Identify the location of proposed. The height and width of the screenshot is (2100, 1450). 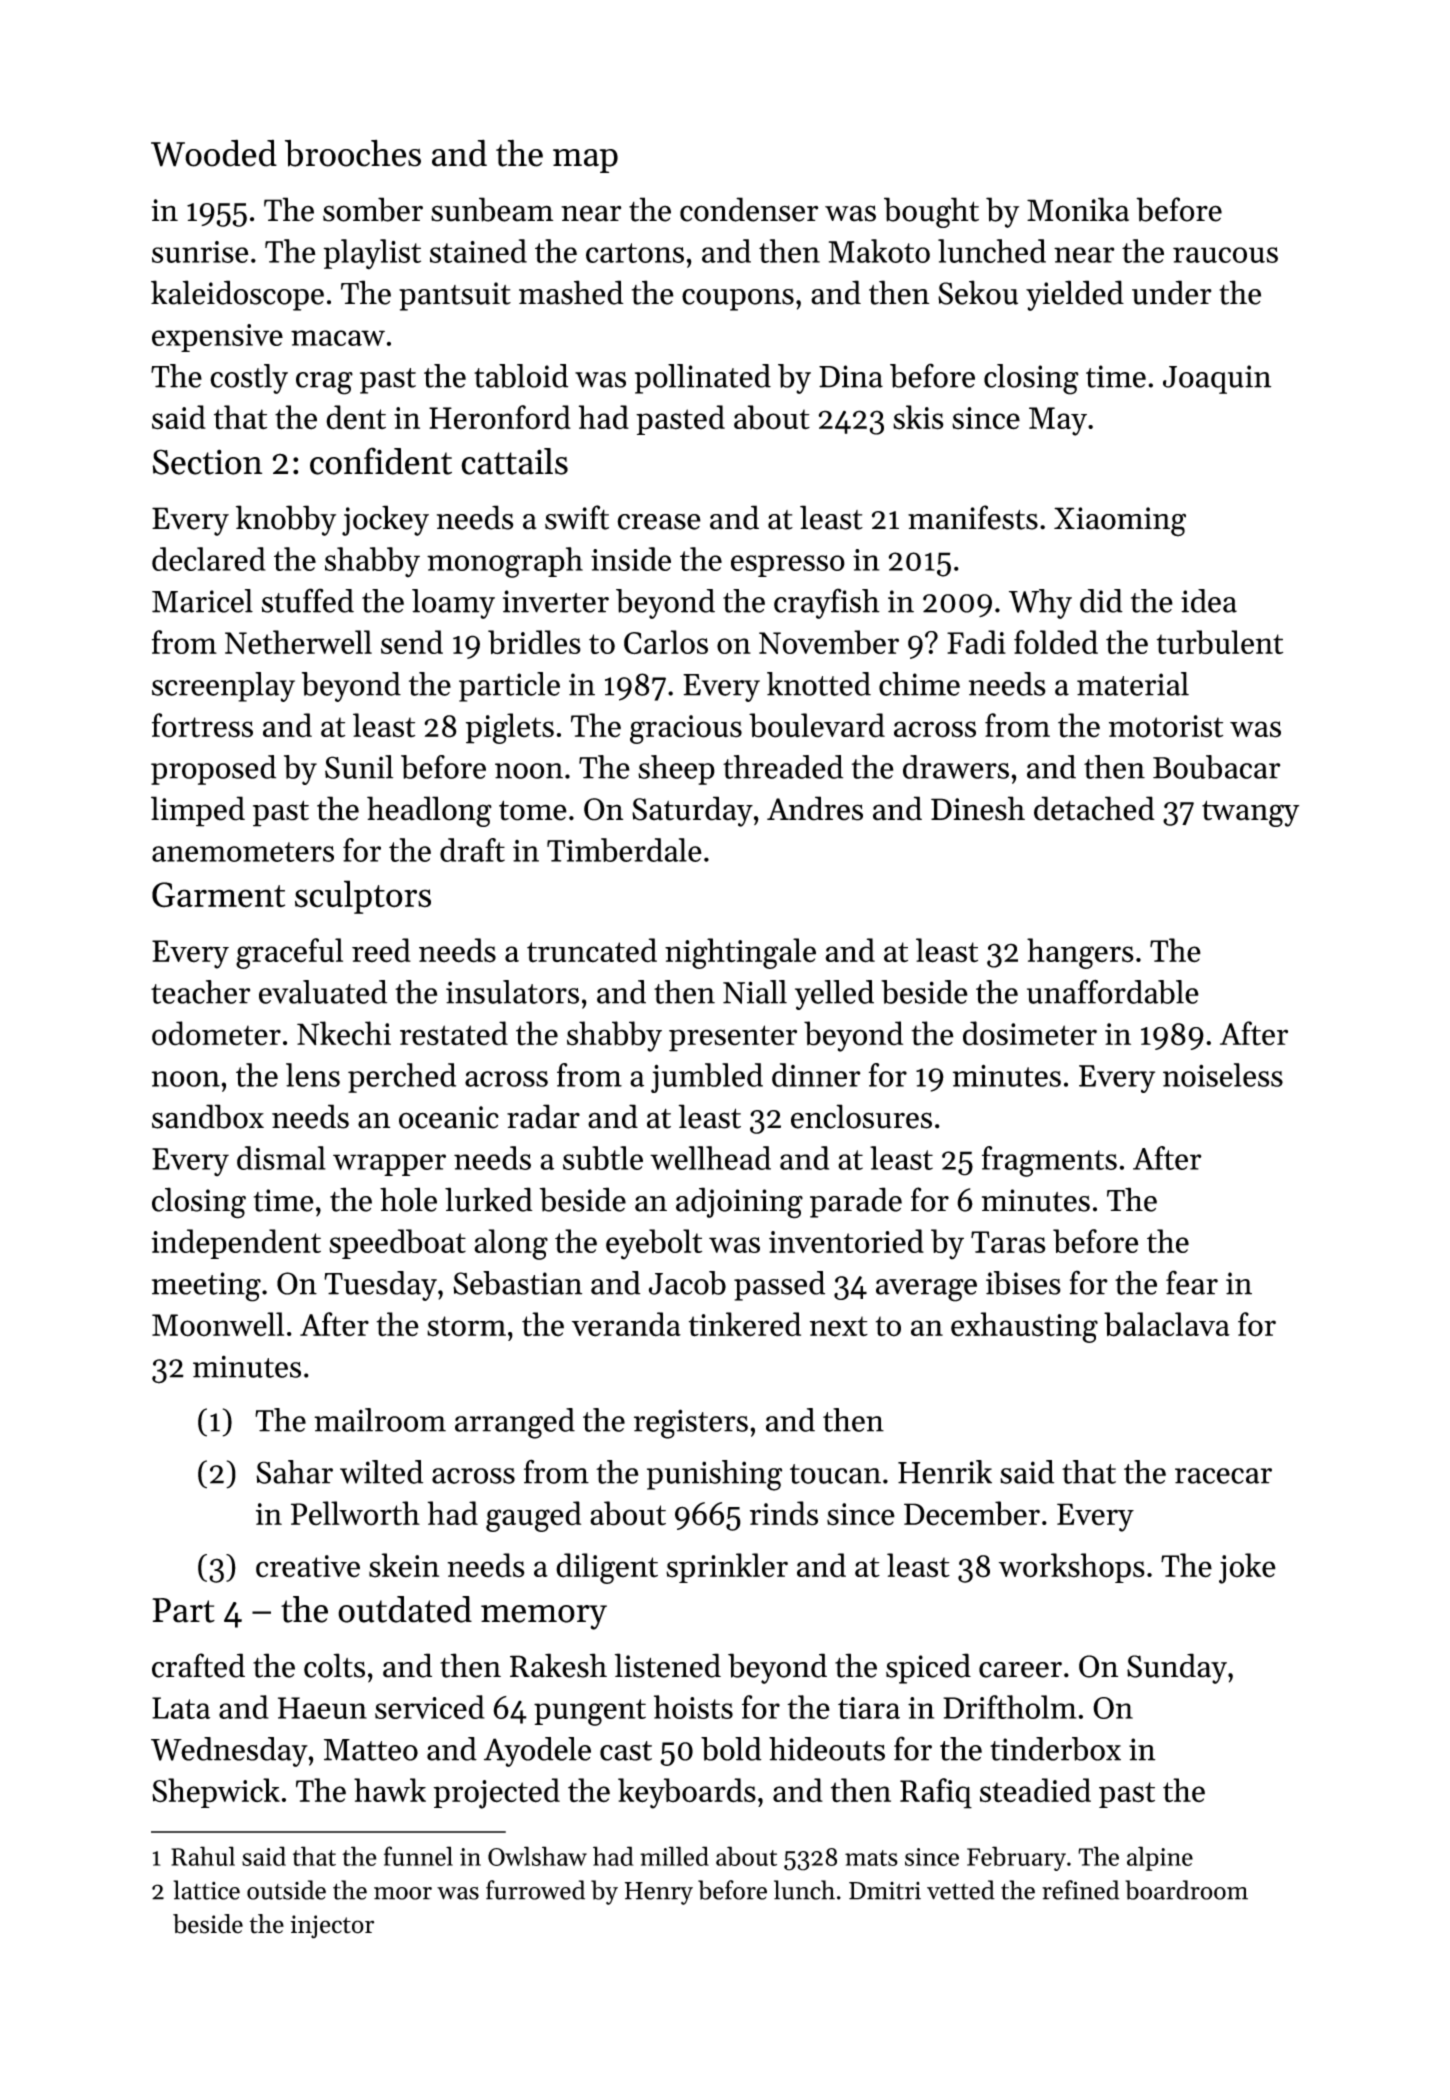
(213, 770).
